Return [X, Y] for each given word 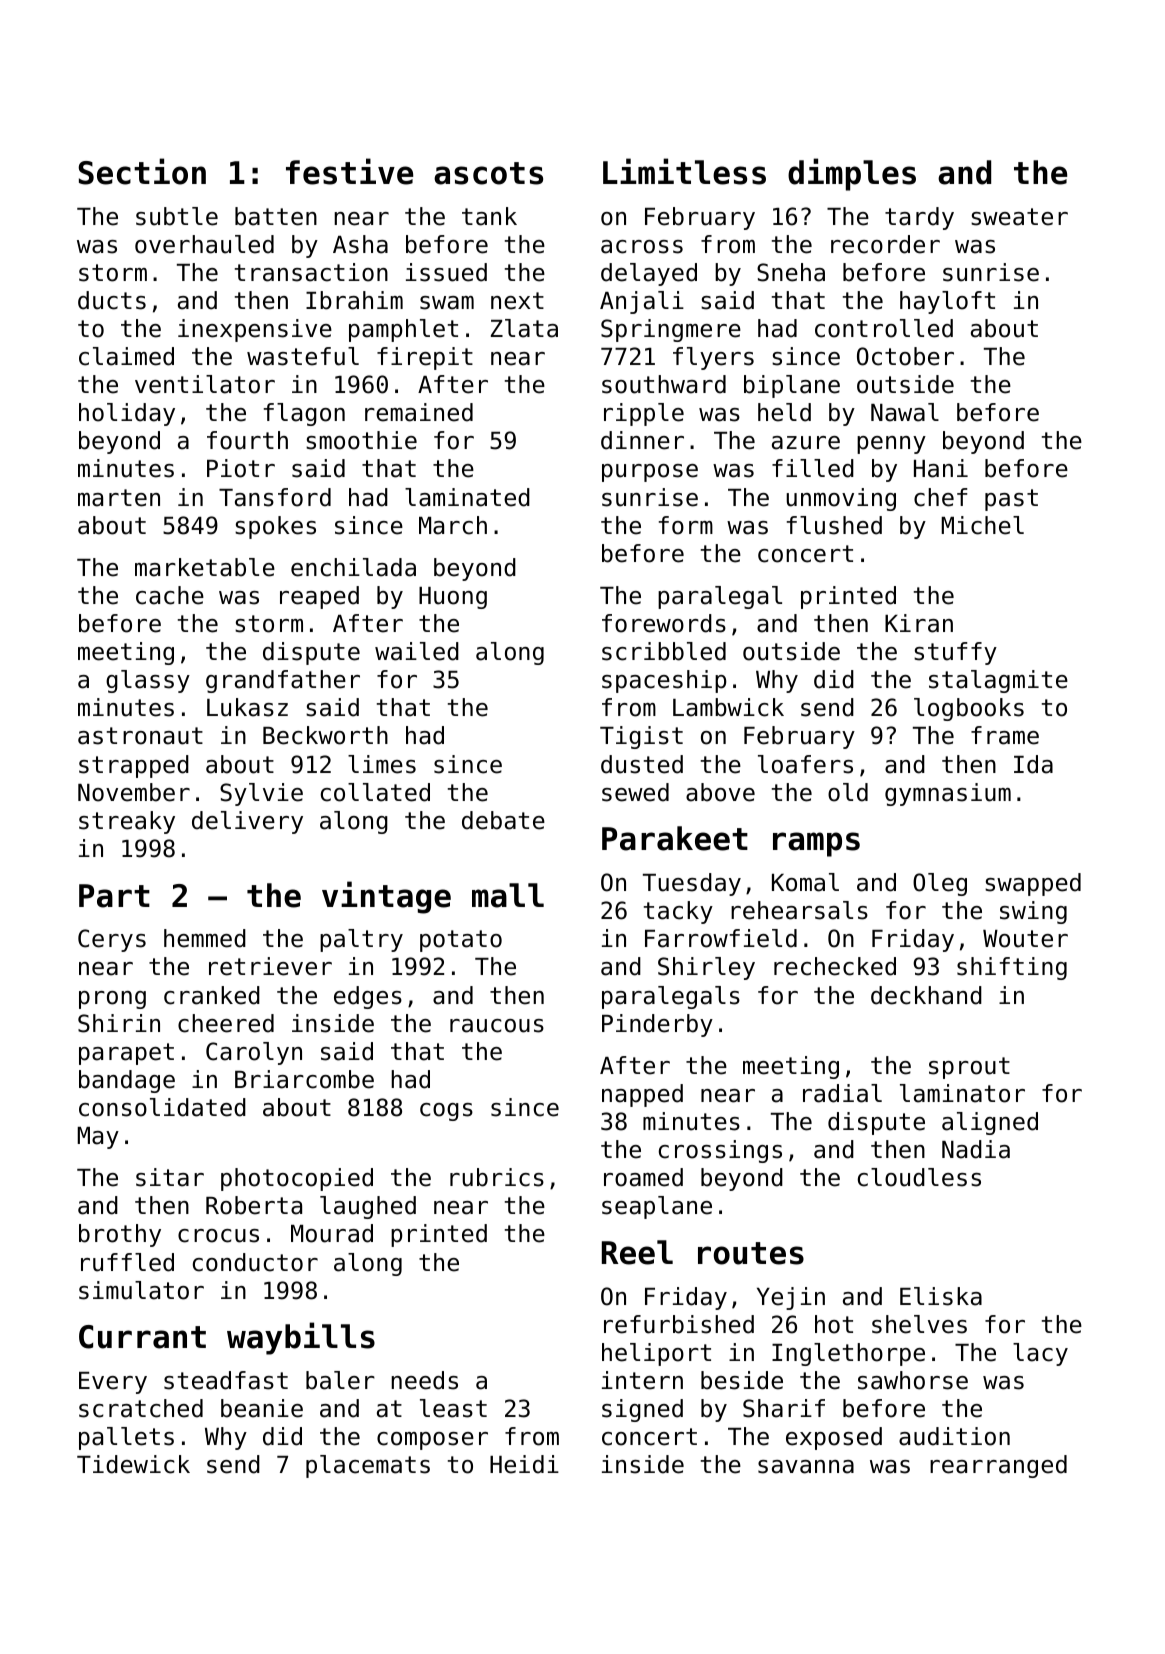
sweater [1019, 217]
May [98, 1138]
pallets [126, 1438]
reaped [319, 597]
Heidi [524, 1464]
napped [642, 1095]
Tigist [641, 737]
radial [842, 1093]
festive [349, 171]
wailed [417, 651]
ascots [488, 173]
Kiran [919, 623]
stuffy [955, 653]
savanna [806, 1467]
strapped [134, 766]
